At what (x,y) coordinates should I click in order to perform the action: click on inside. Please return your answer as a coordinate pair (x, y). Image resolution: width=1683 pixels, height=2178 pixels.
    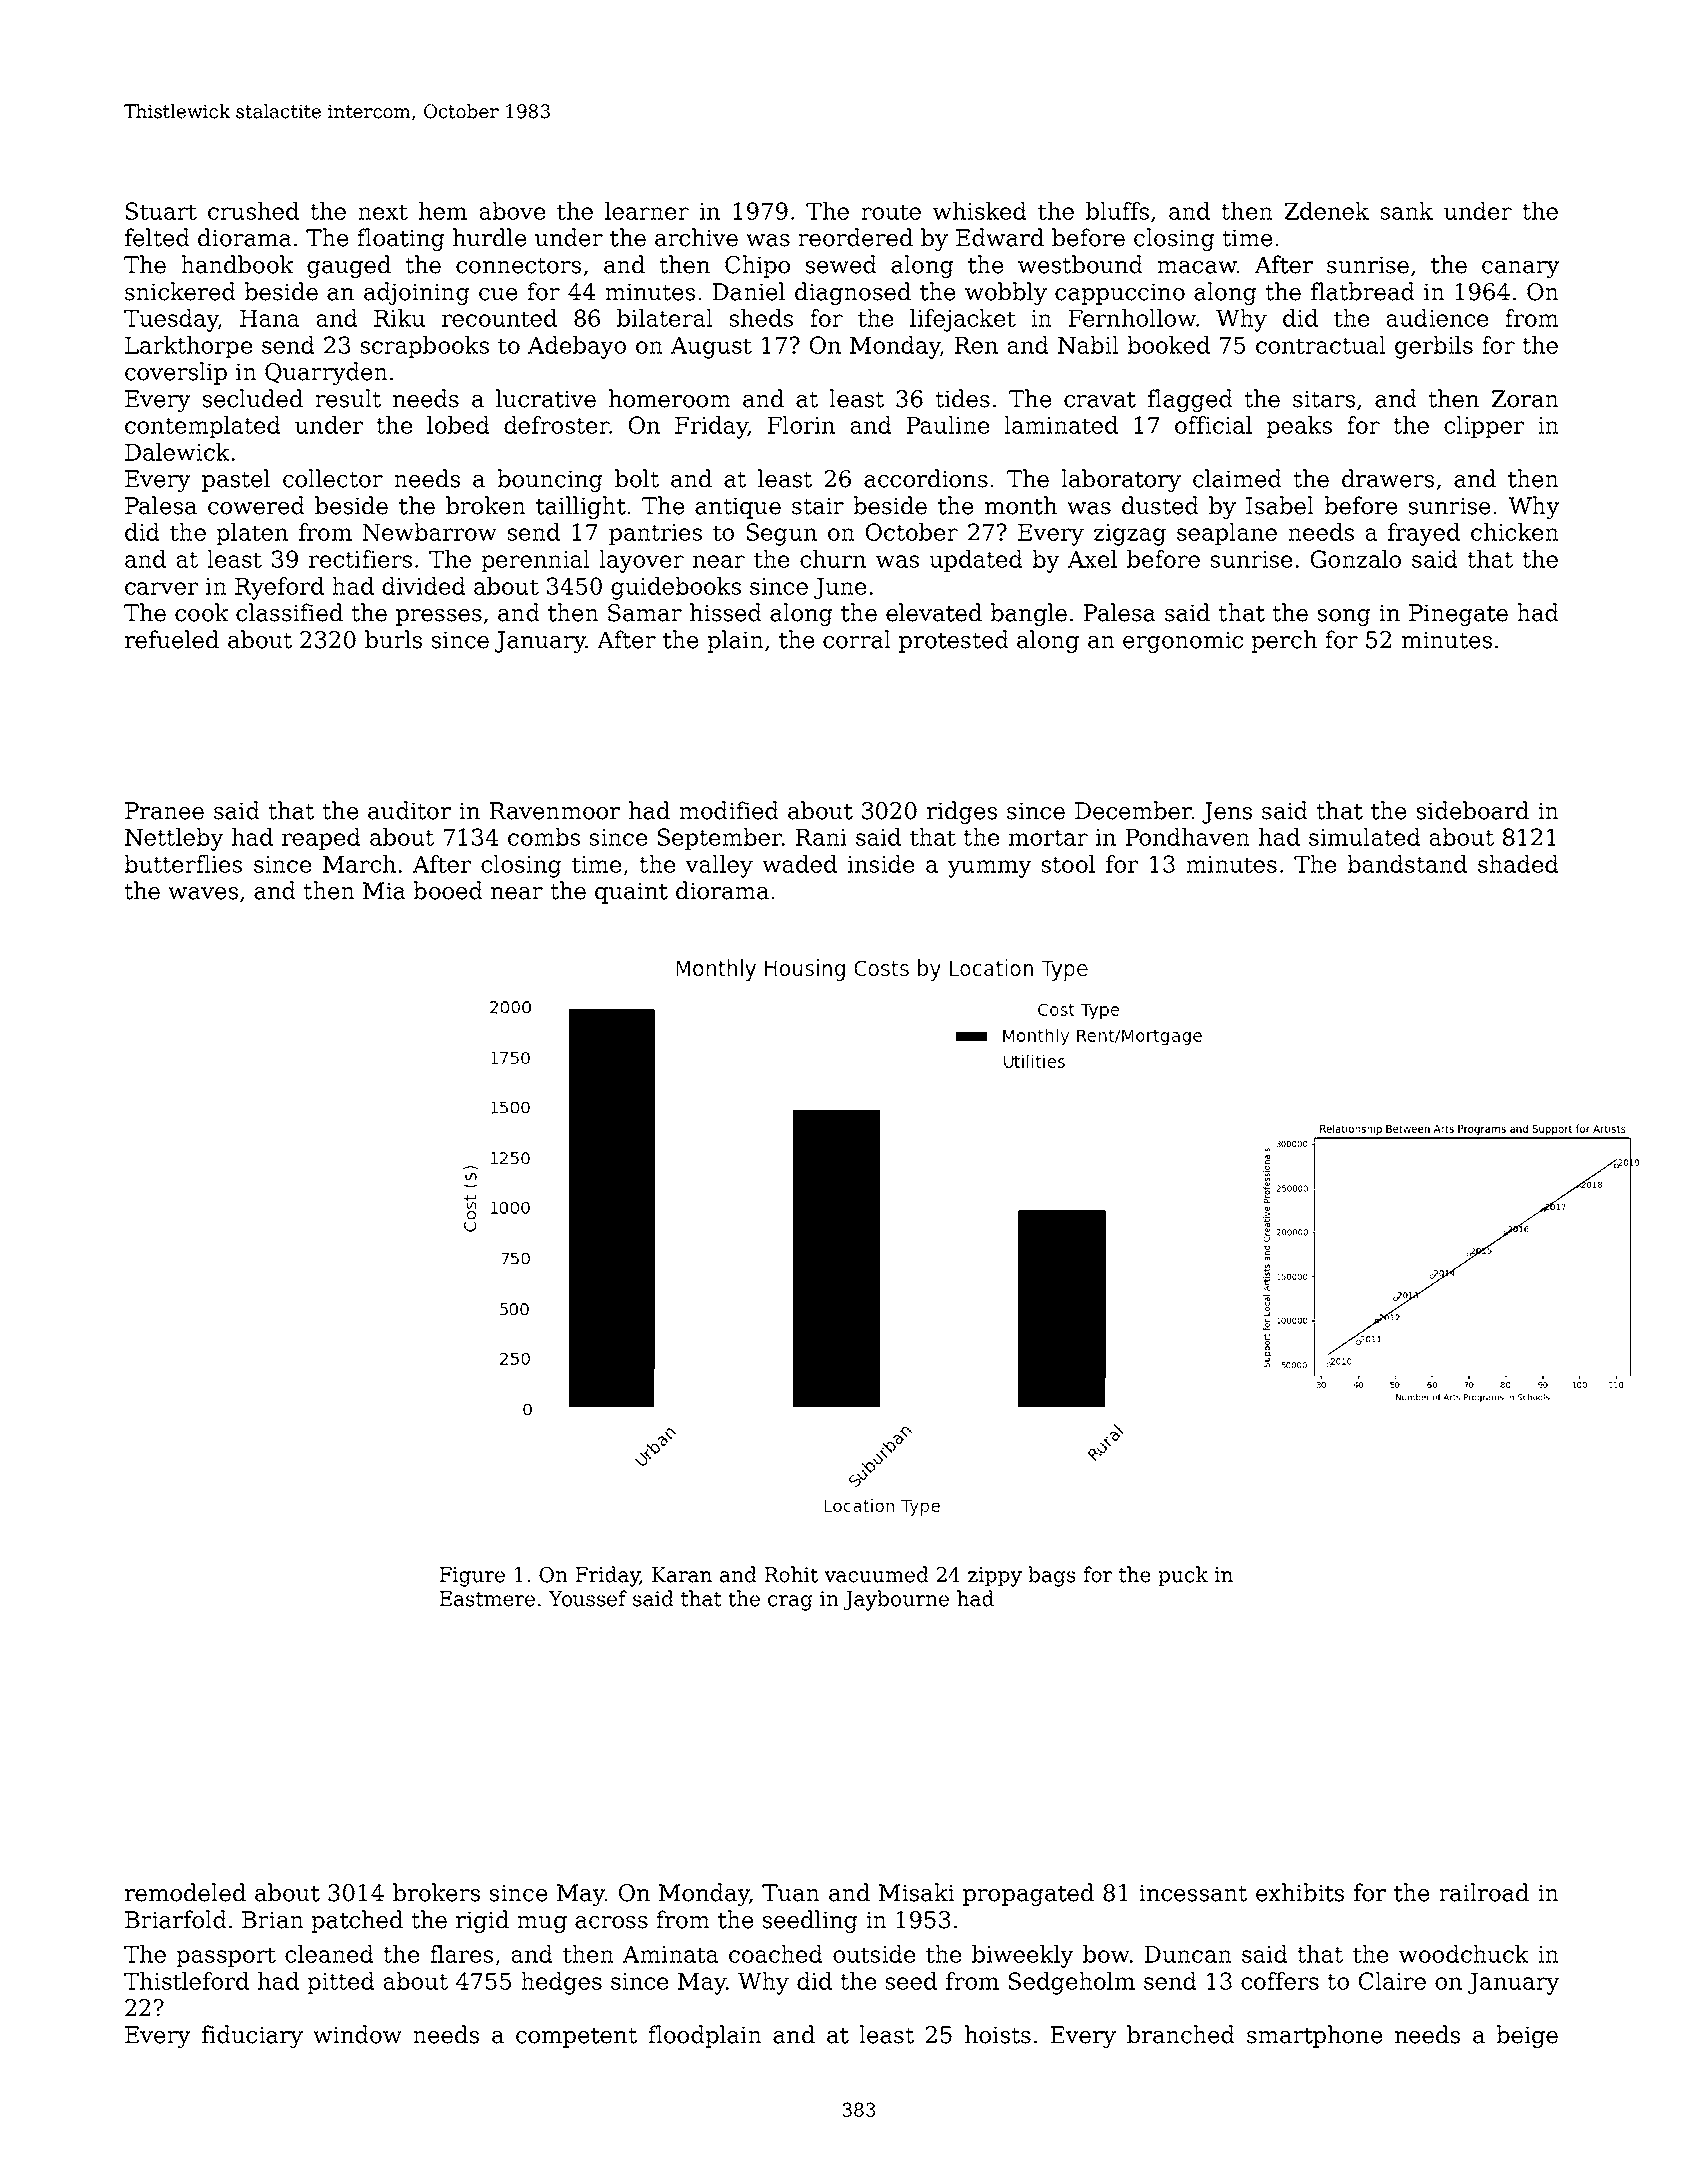
    Looking at the image, I should click on (881, 864).
